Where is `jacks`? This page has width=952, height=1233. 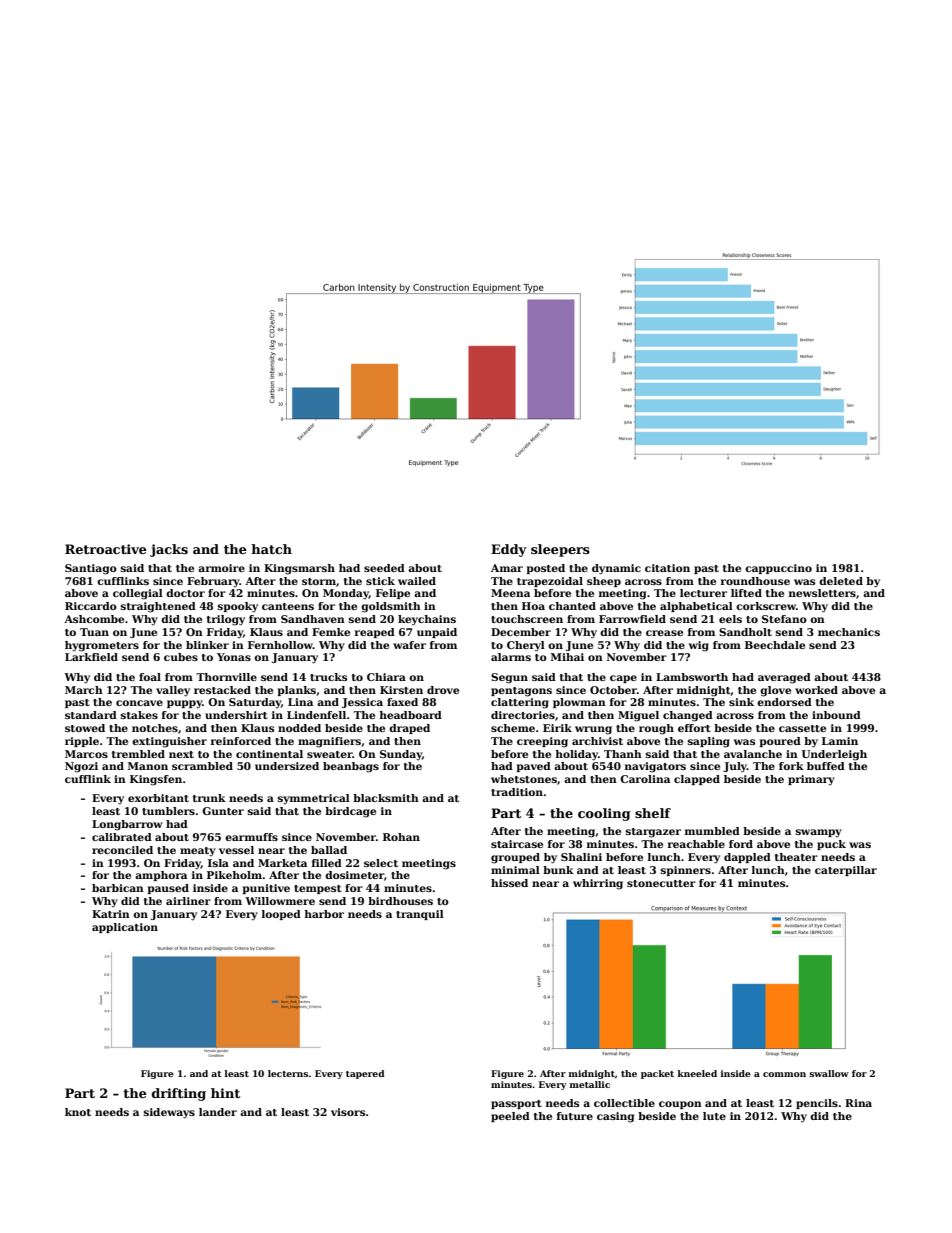 jacks is located at coordinates (169, 550).
